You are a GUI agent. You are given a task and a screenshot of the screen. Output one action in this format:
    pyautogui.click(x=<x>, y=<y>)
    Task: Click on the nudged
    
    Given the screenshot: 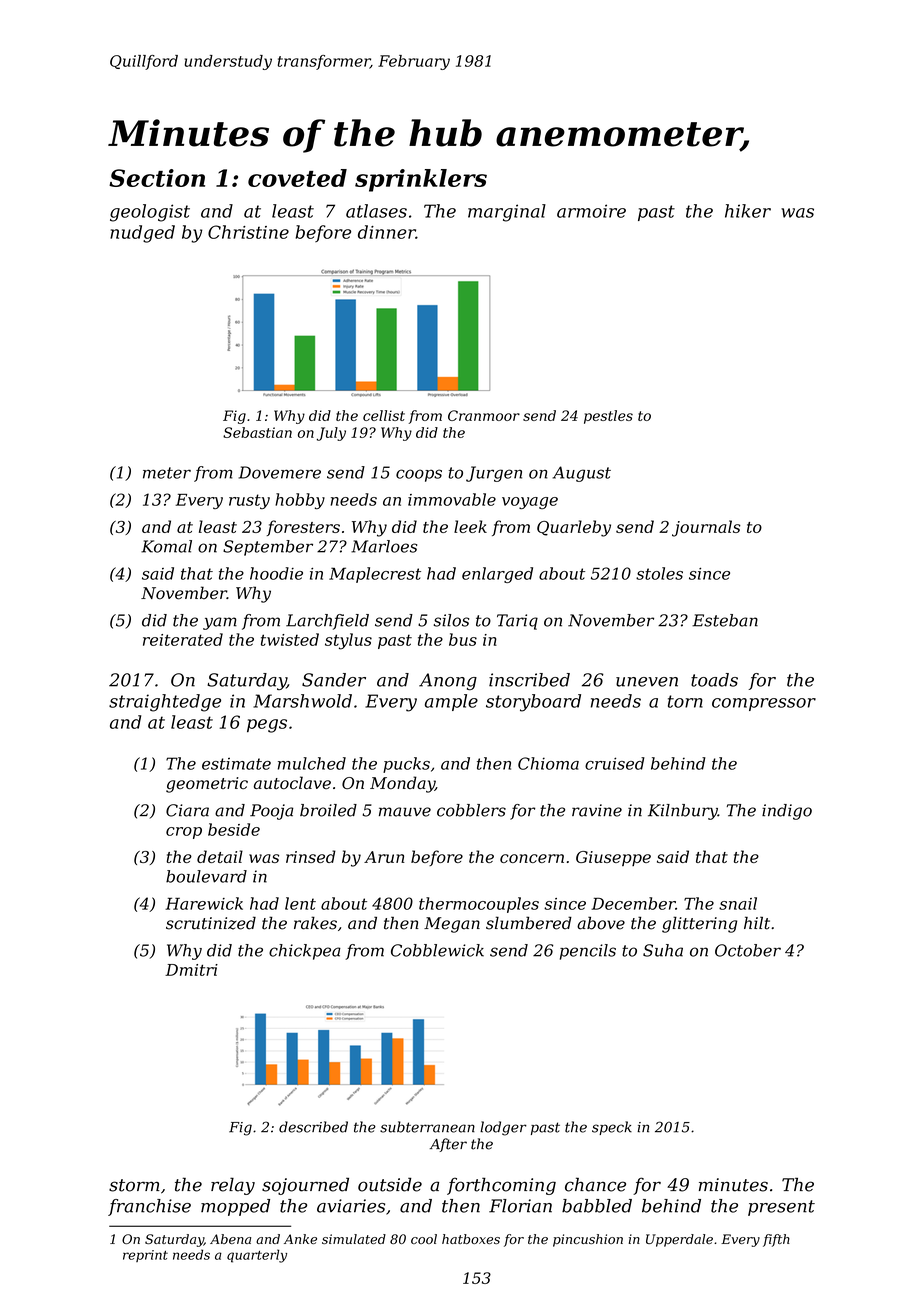 What is the action you would take?
    pyautogui.click(x=142, y=234)
